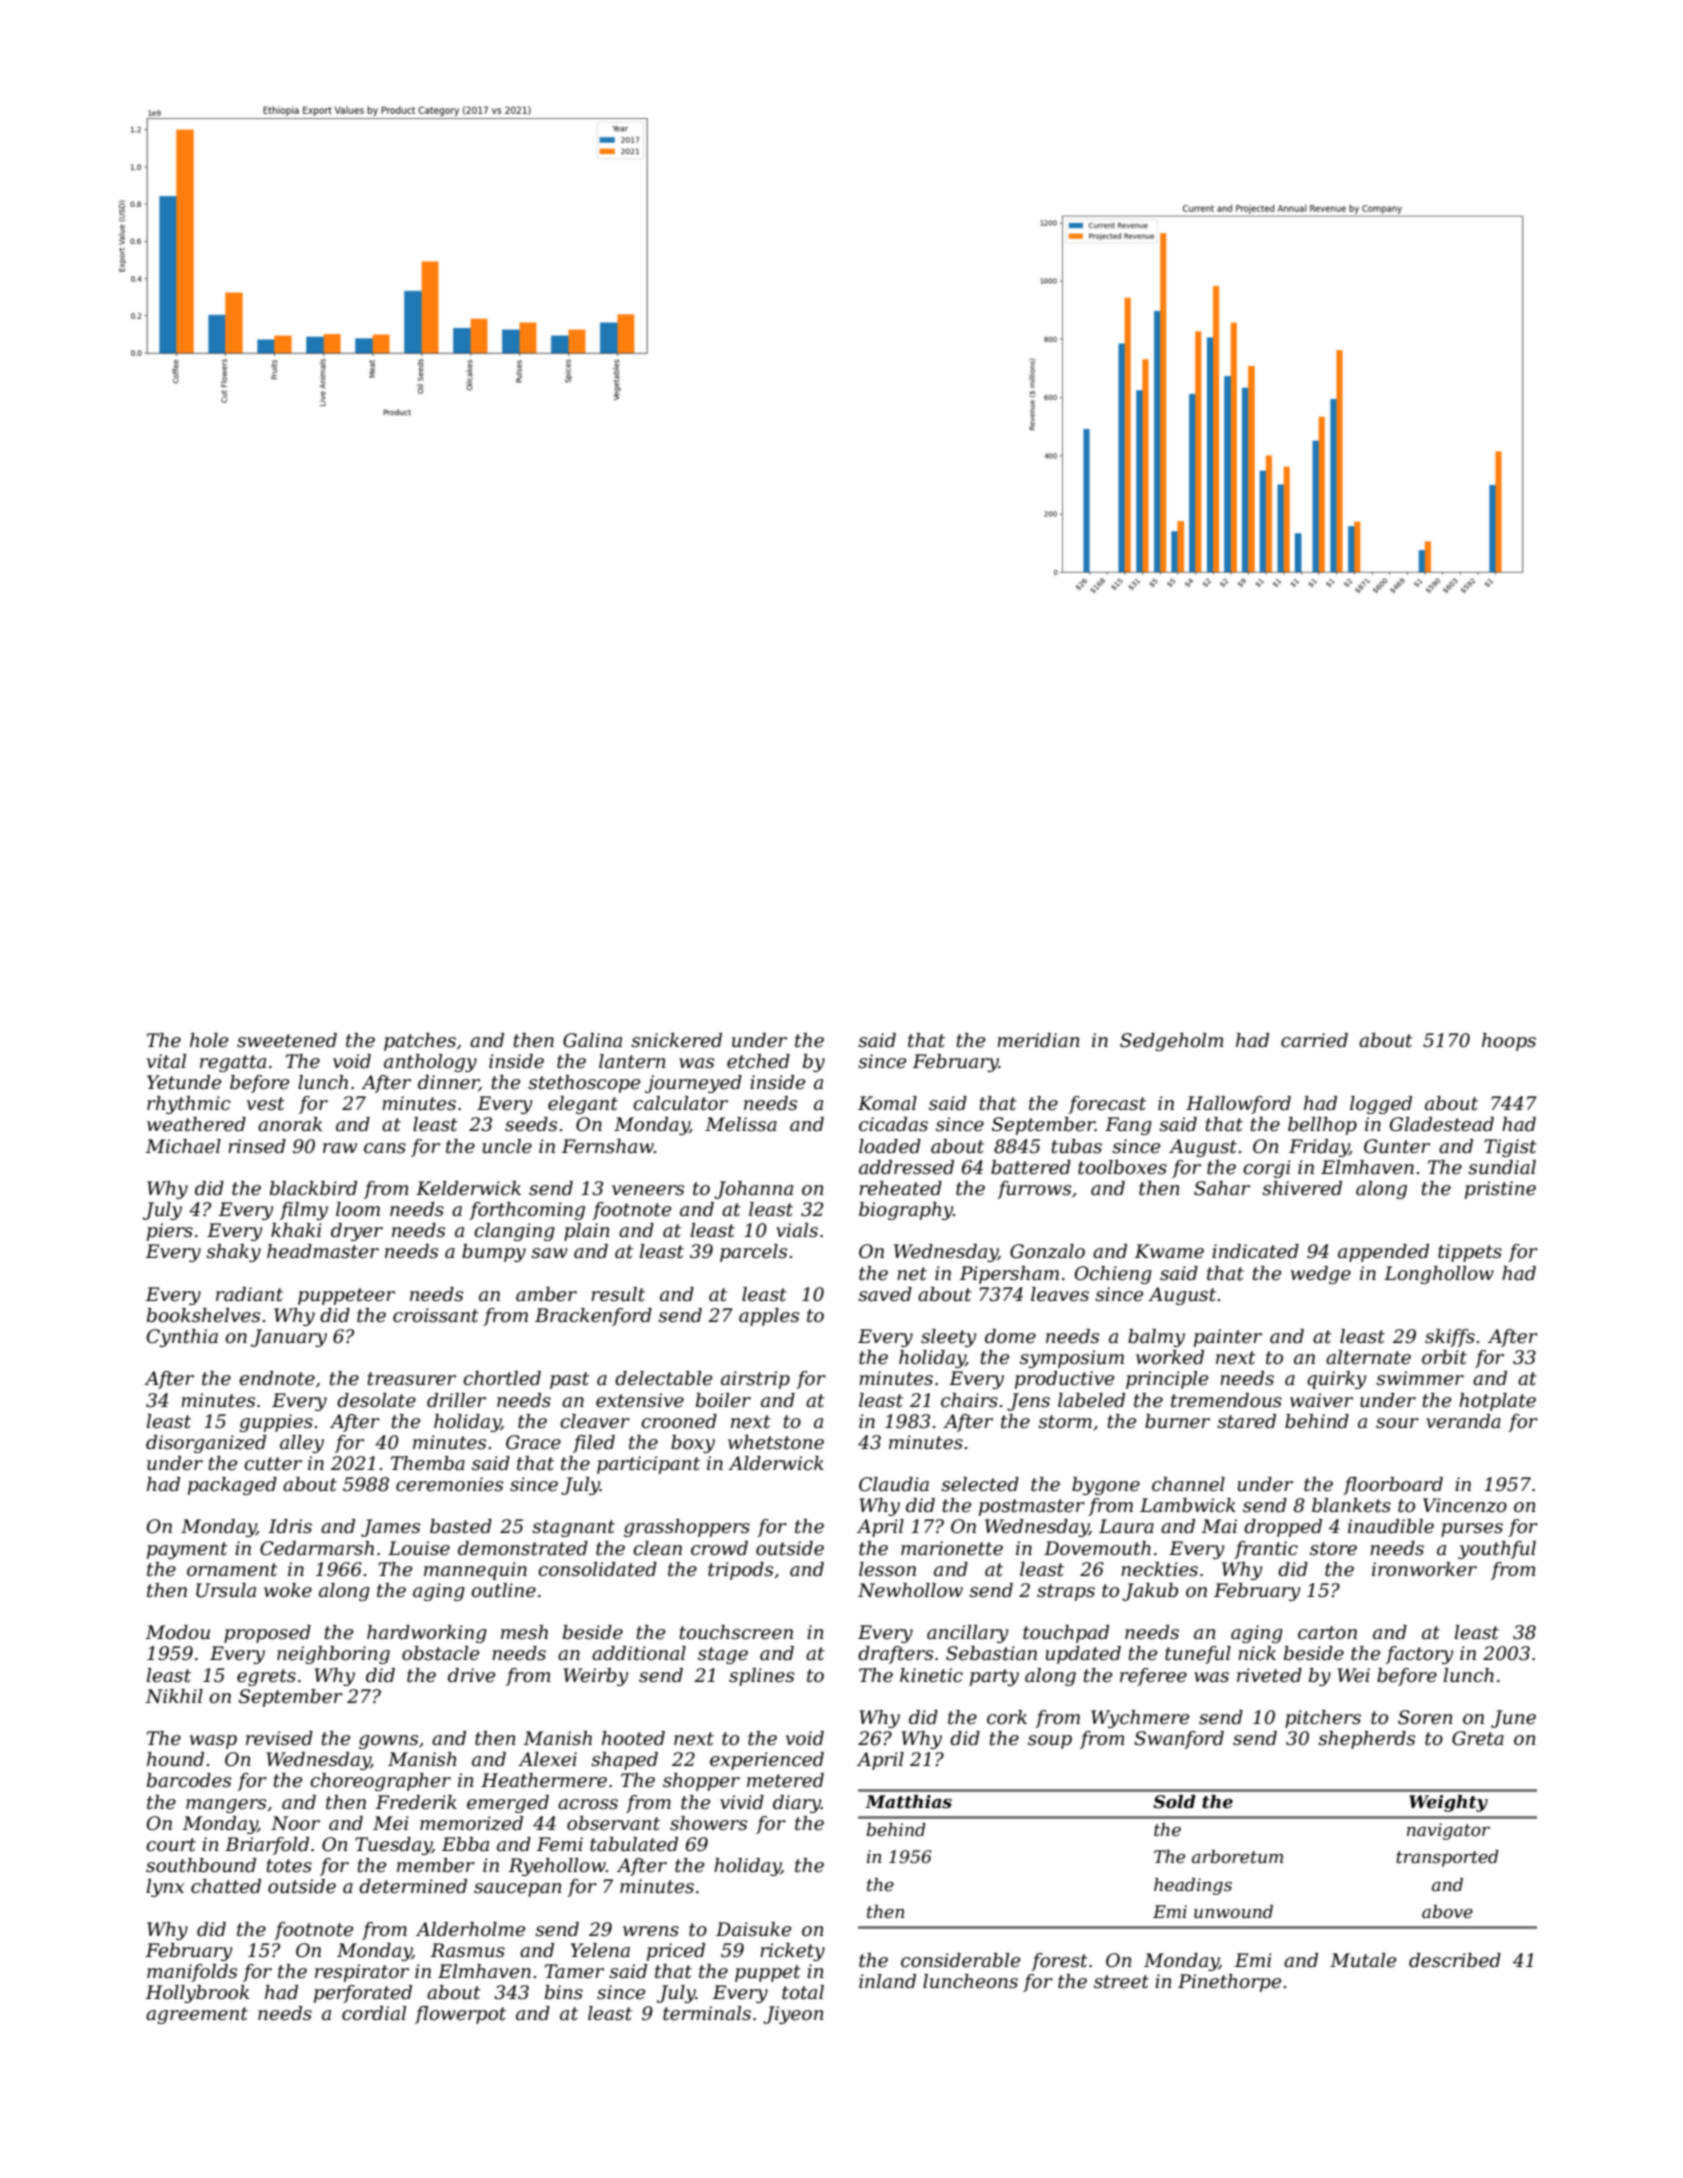 This screenshot has width=1683, height=2178. Describe the element at coordinates (1368, 1357) in the screenshot. I see `alternate` at that location.
